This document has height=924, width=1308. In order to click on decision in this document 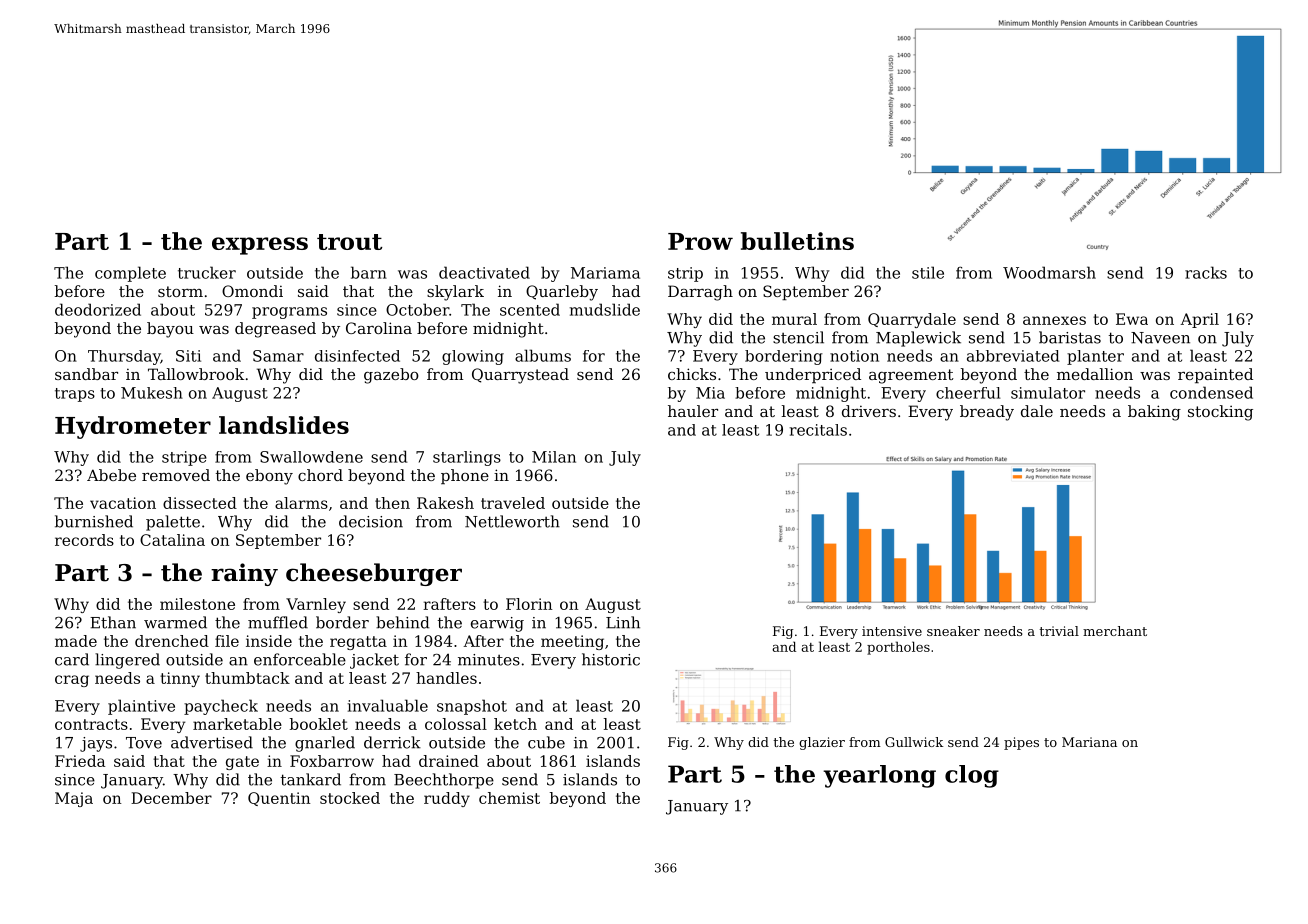, I will do `click(371, 521)`.
